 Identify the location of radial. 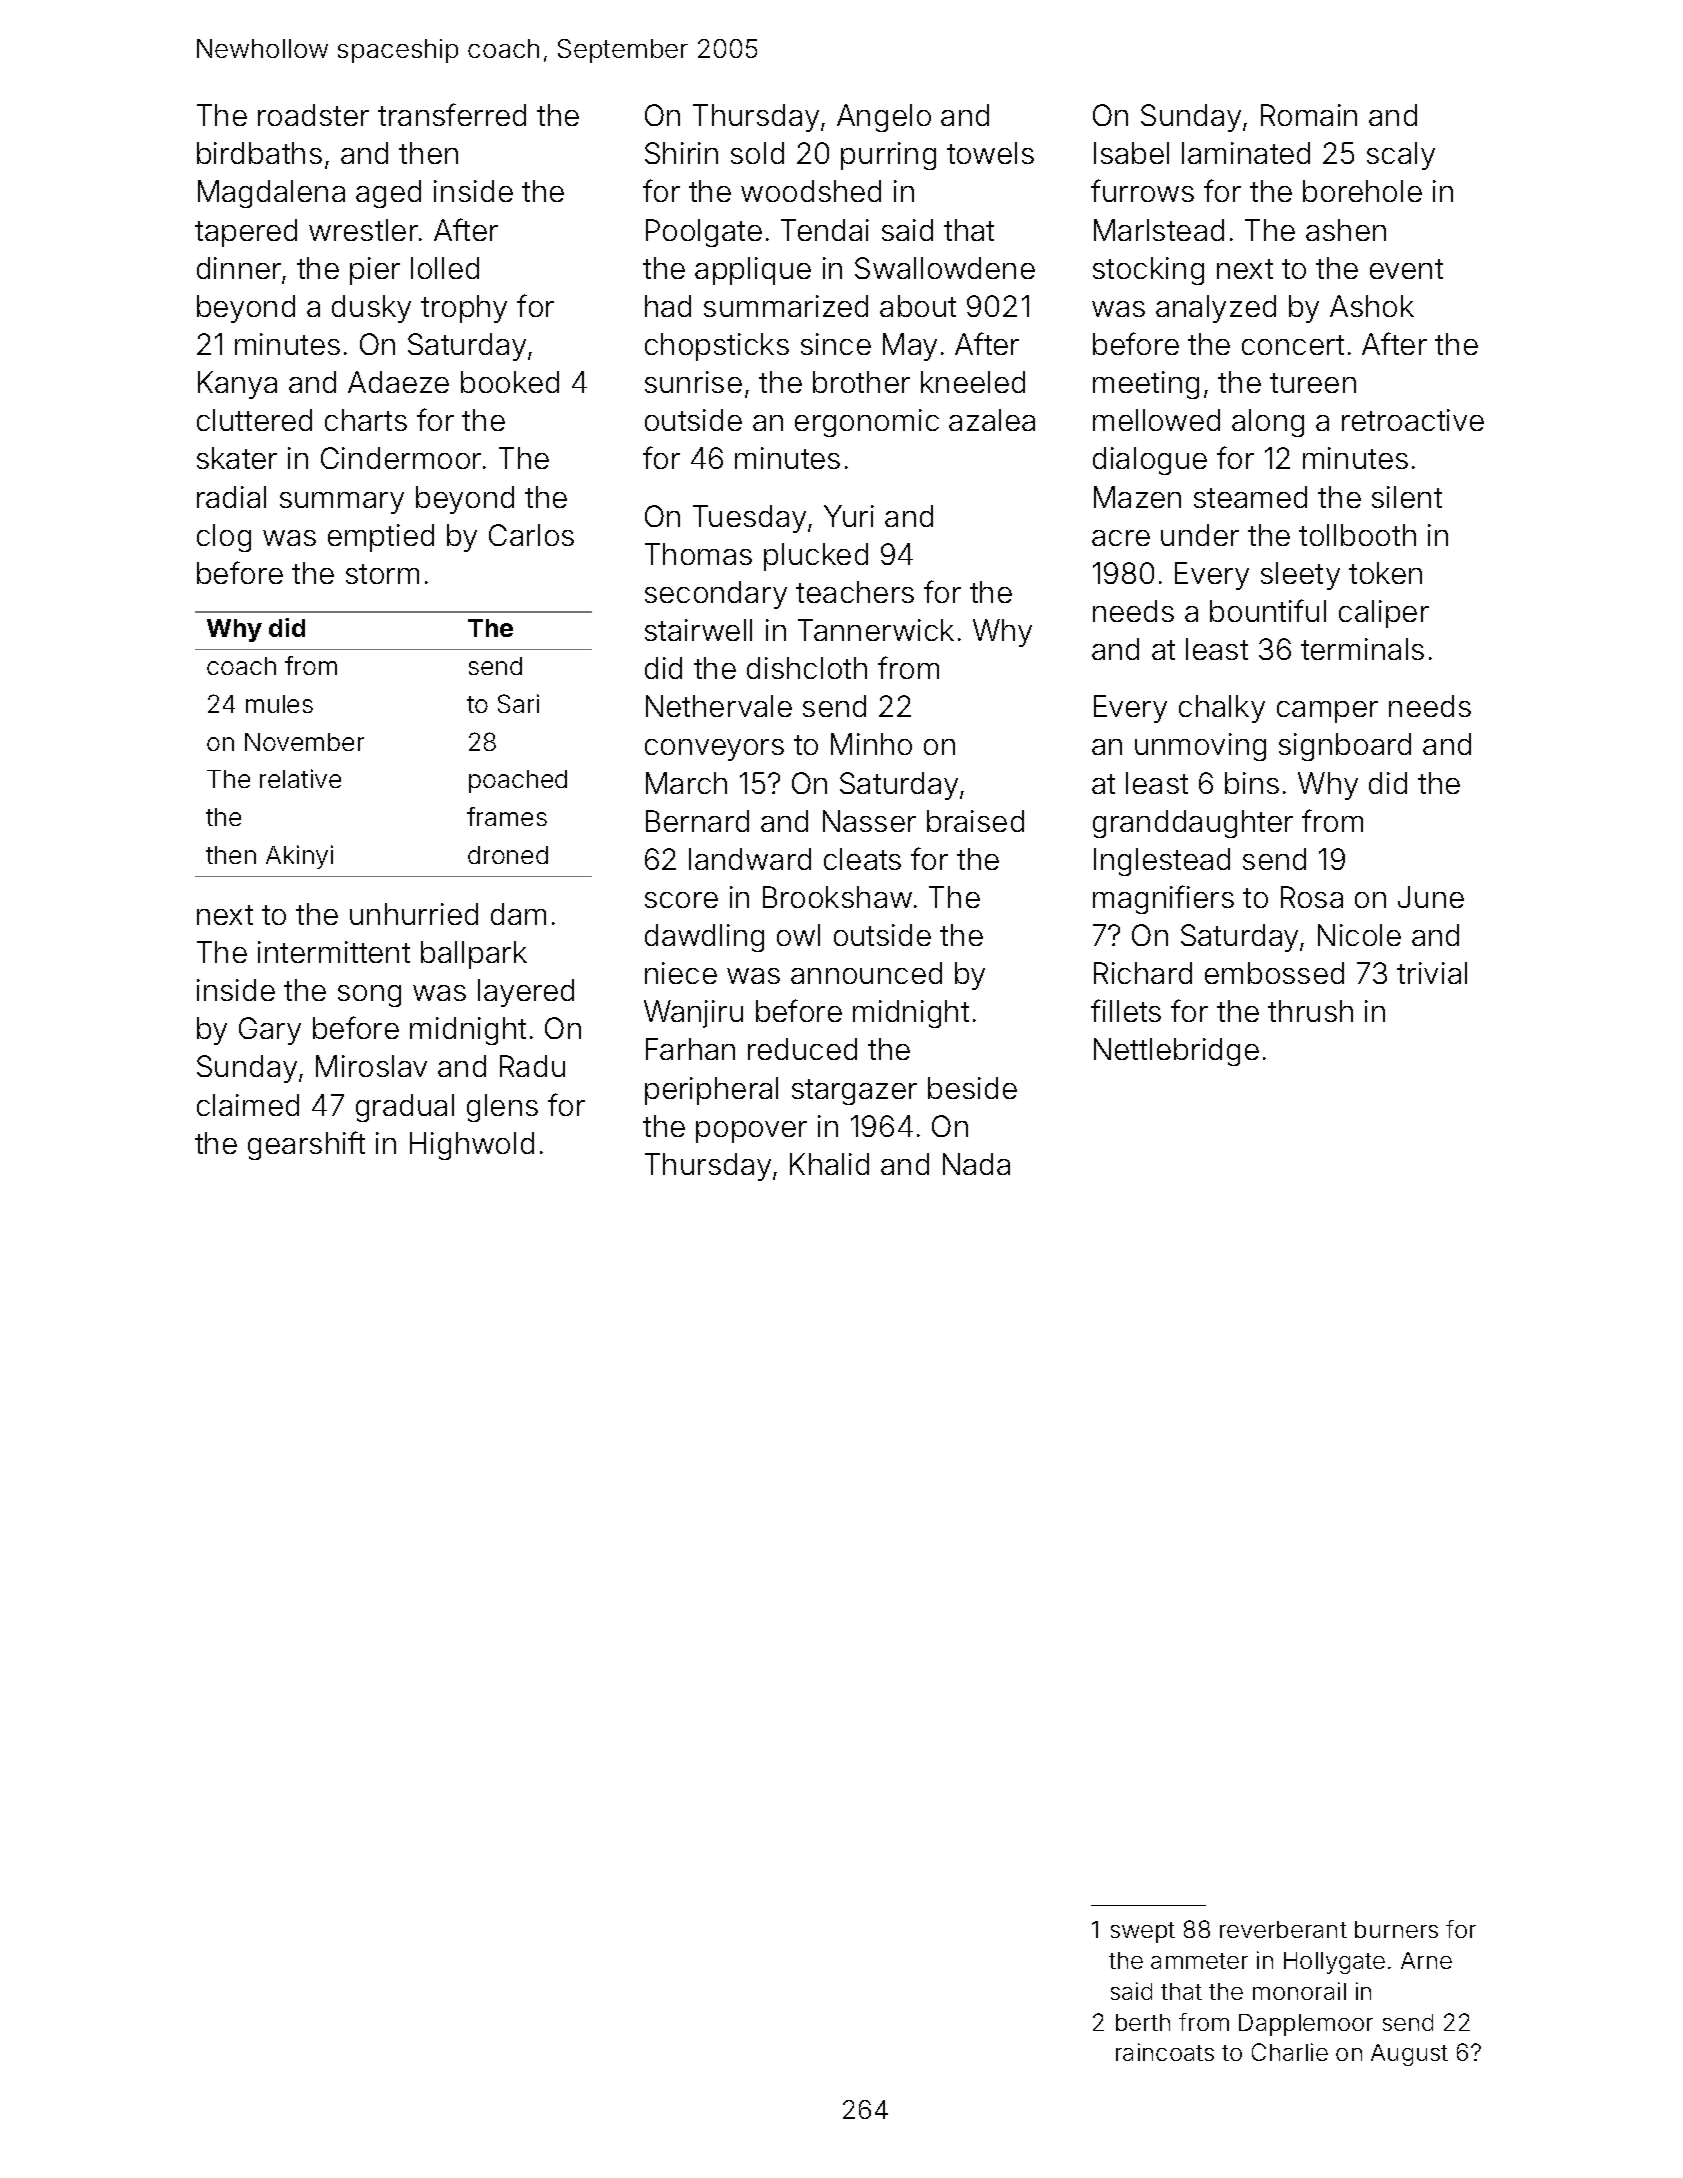
(231, 497).
